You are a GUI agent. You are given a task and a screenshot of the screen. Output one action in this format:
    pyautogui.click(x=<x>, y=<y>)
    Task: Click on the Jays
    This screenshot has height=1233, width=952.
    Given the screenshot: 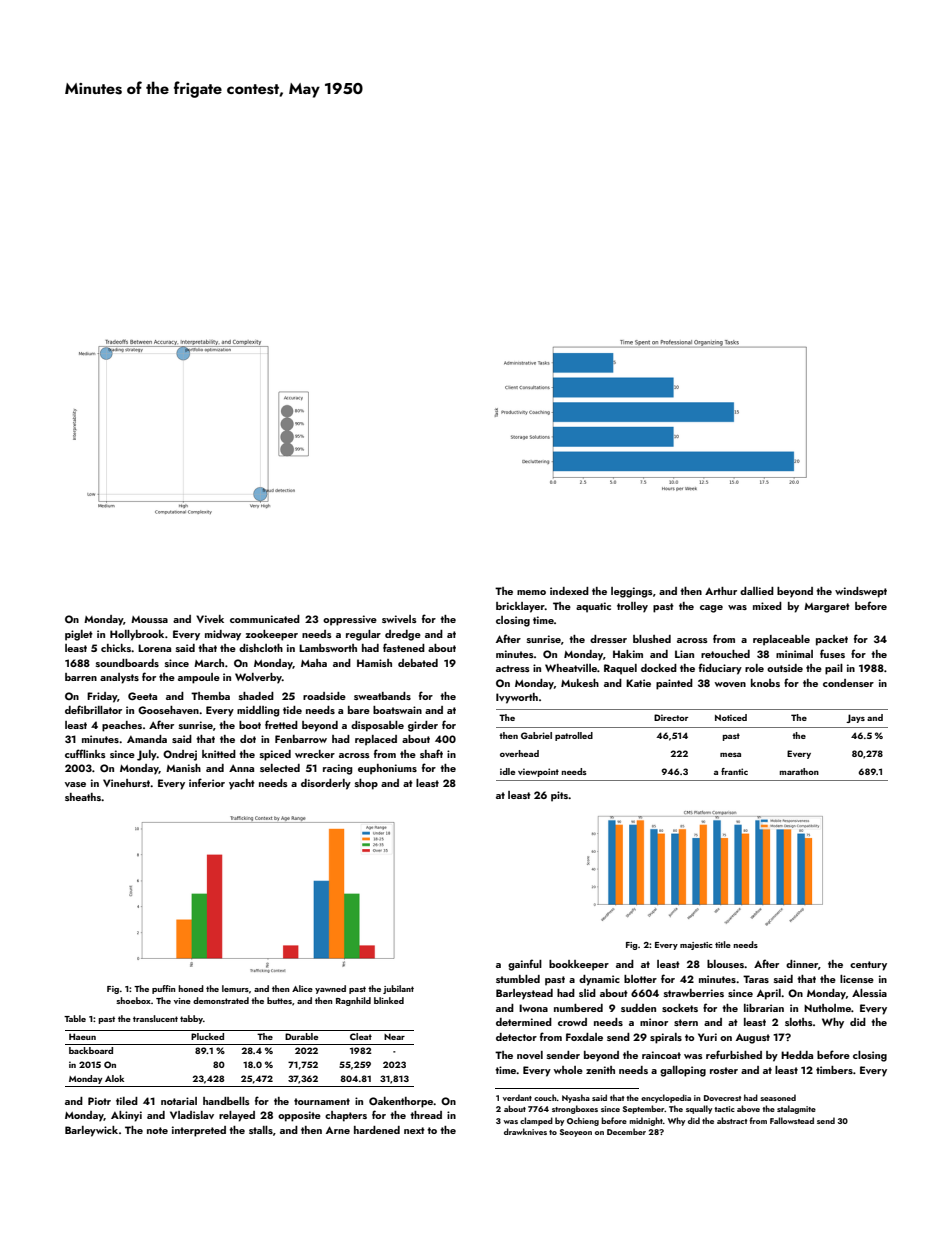 What is the action you would take?
    pyautogui.click(x=855, y=718)
